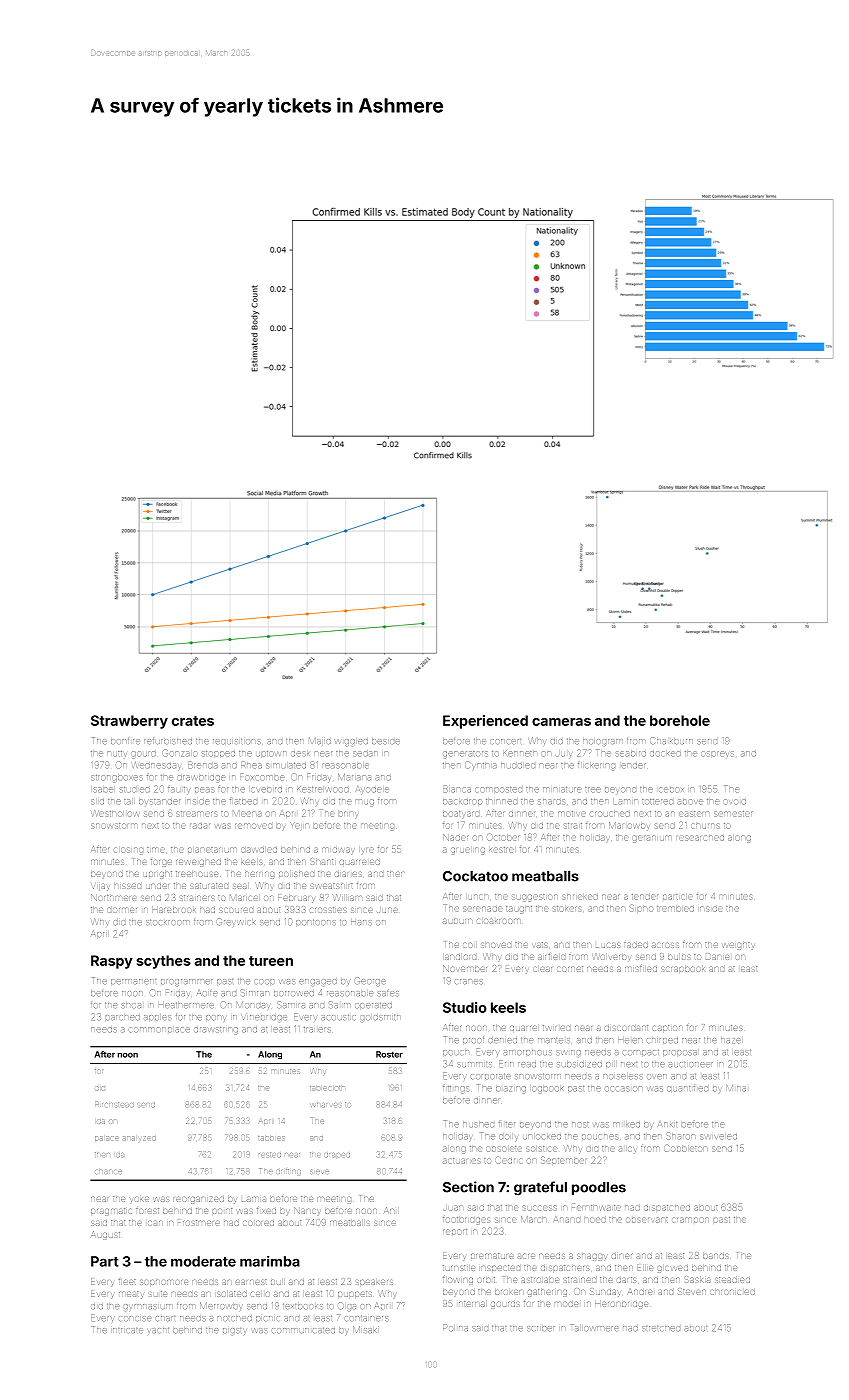 The width and height of the screenshot is (849, 1400). What do you see at coordinates (386, 741) in the screenshot?
I see `beside` at bounding box center [386, 741].
